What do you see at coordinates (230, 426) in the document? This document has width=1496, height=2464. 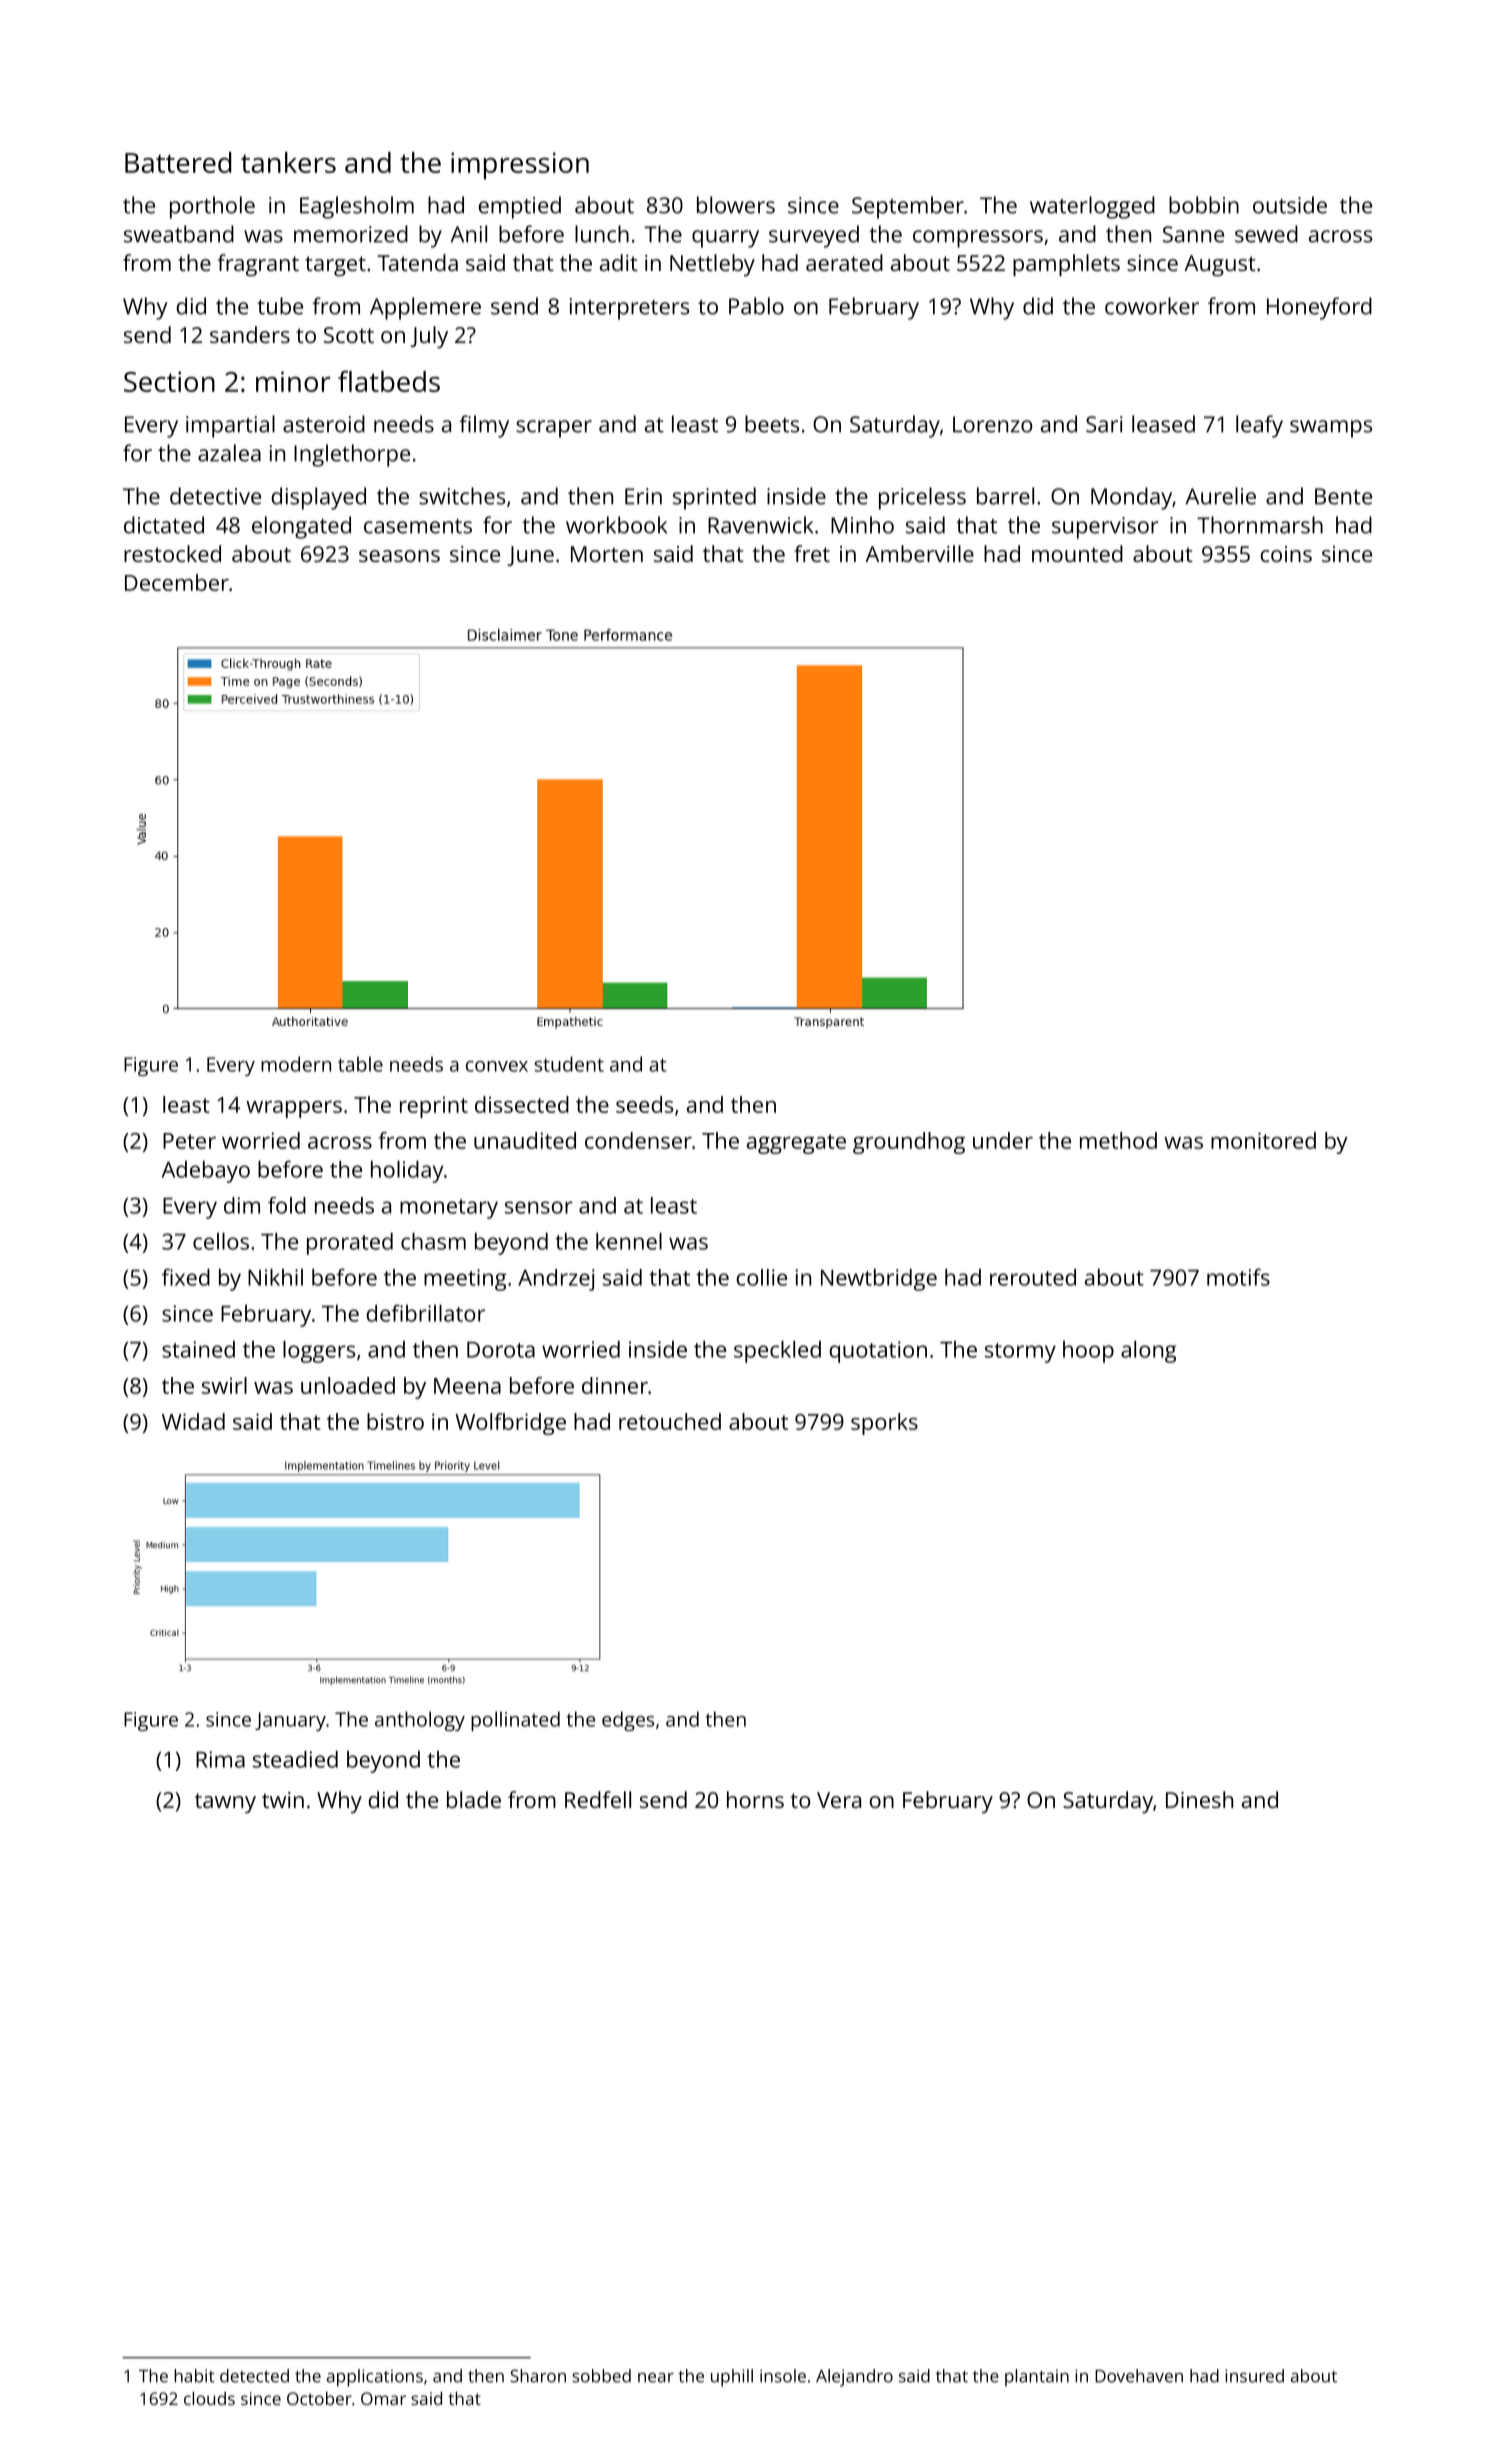 I see `impartial` at bounding box center [230, 426].
